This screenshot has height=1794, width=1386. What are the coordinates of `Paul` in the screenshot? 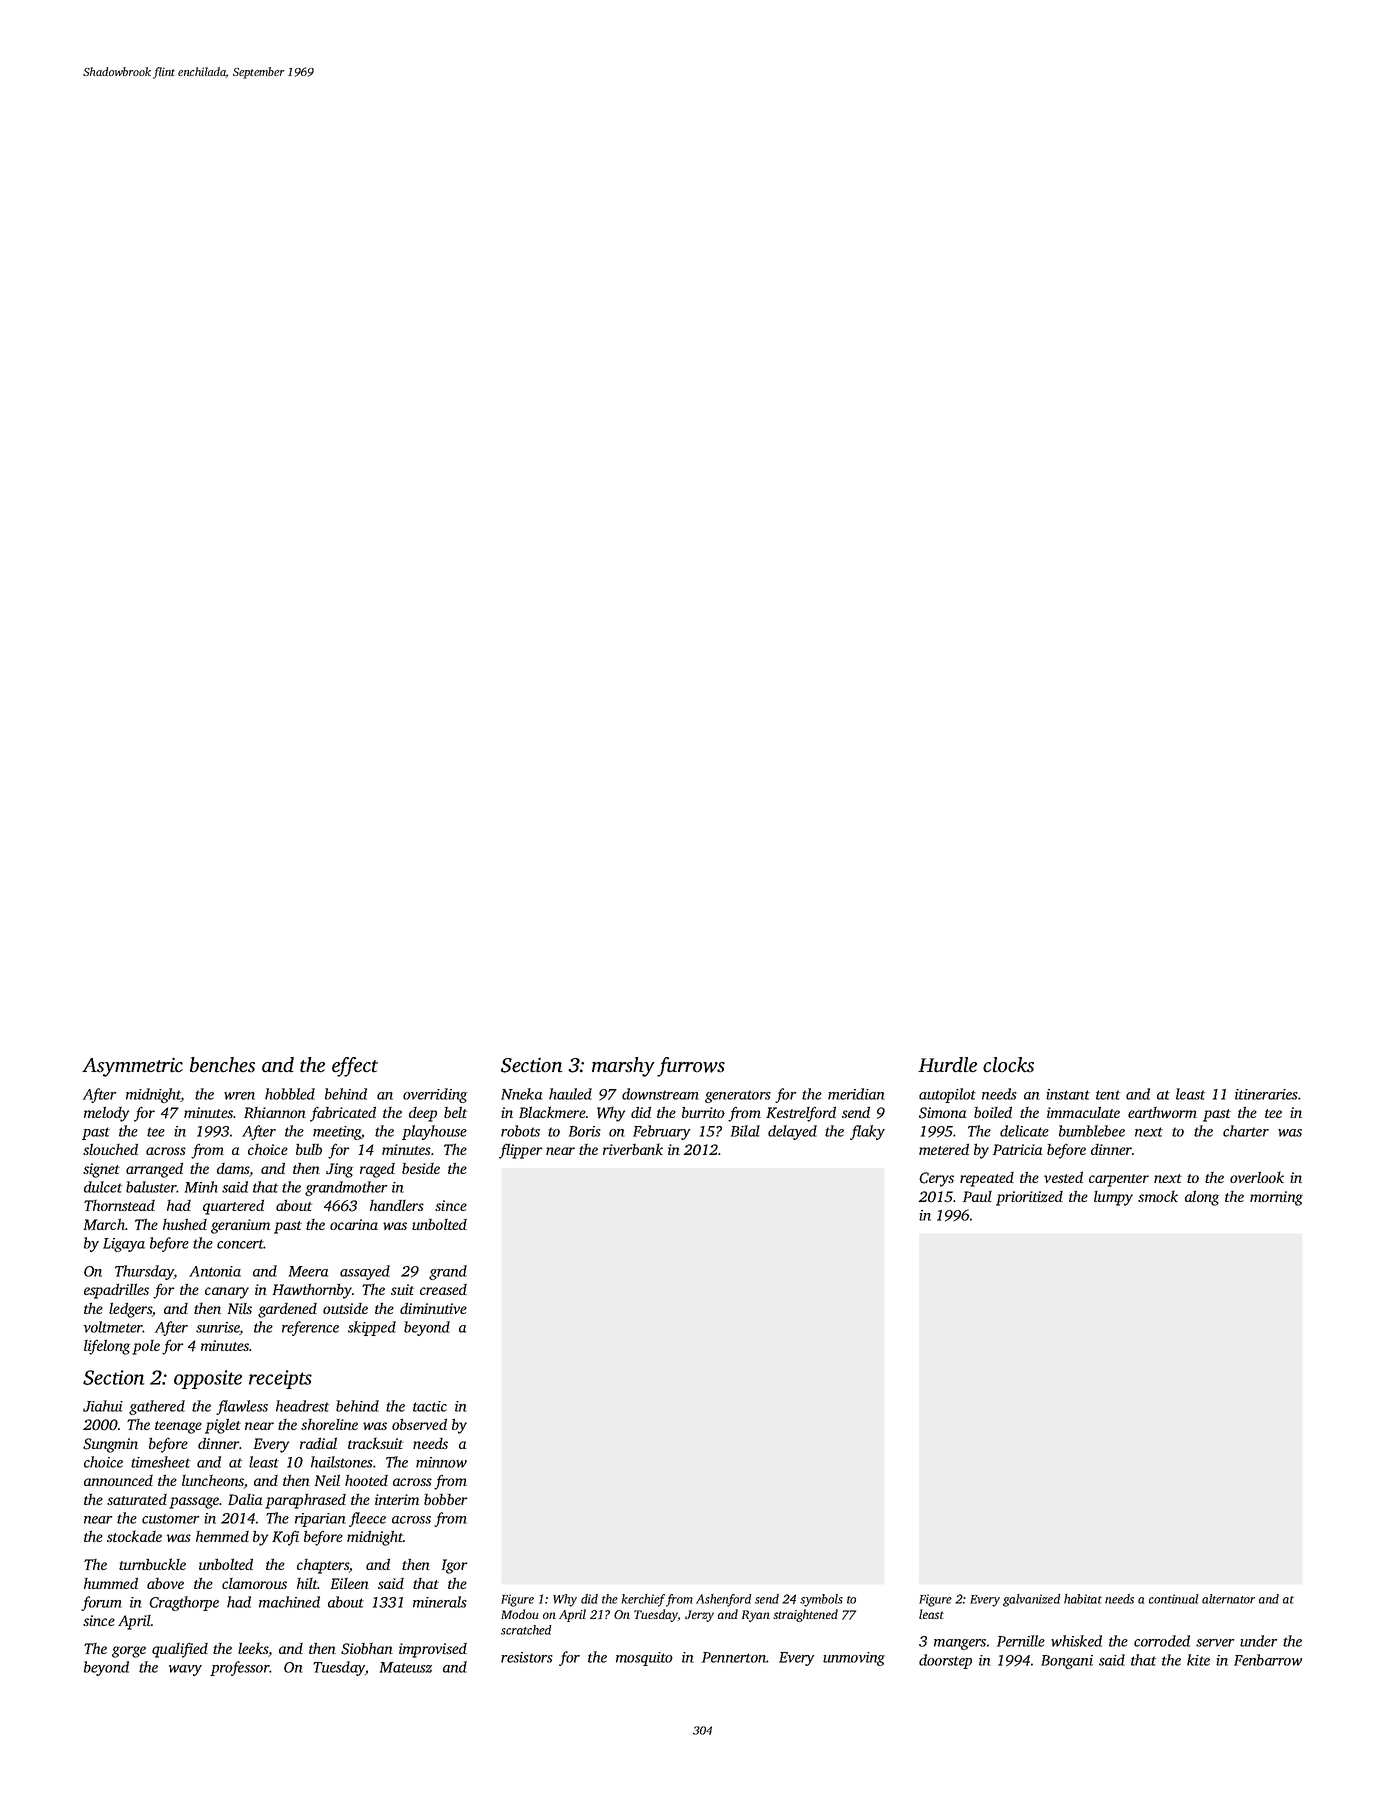 It's located at (977, 1196).
